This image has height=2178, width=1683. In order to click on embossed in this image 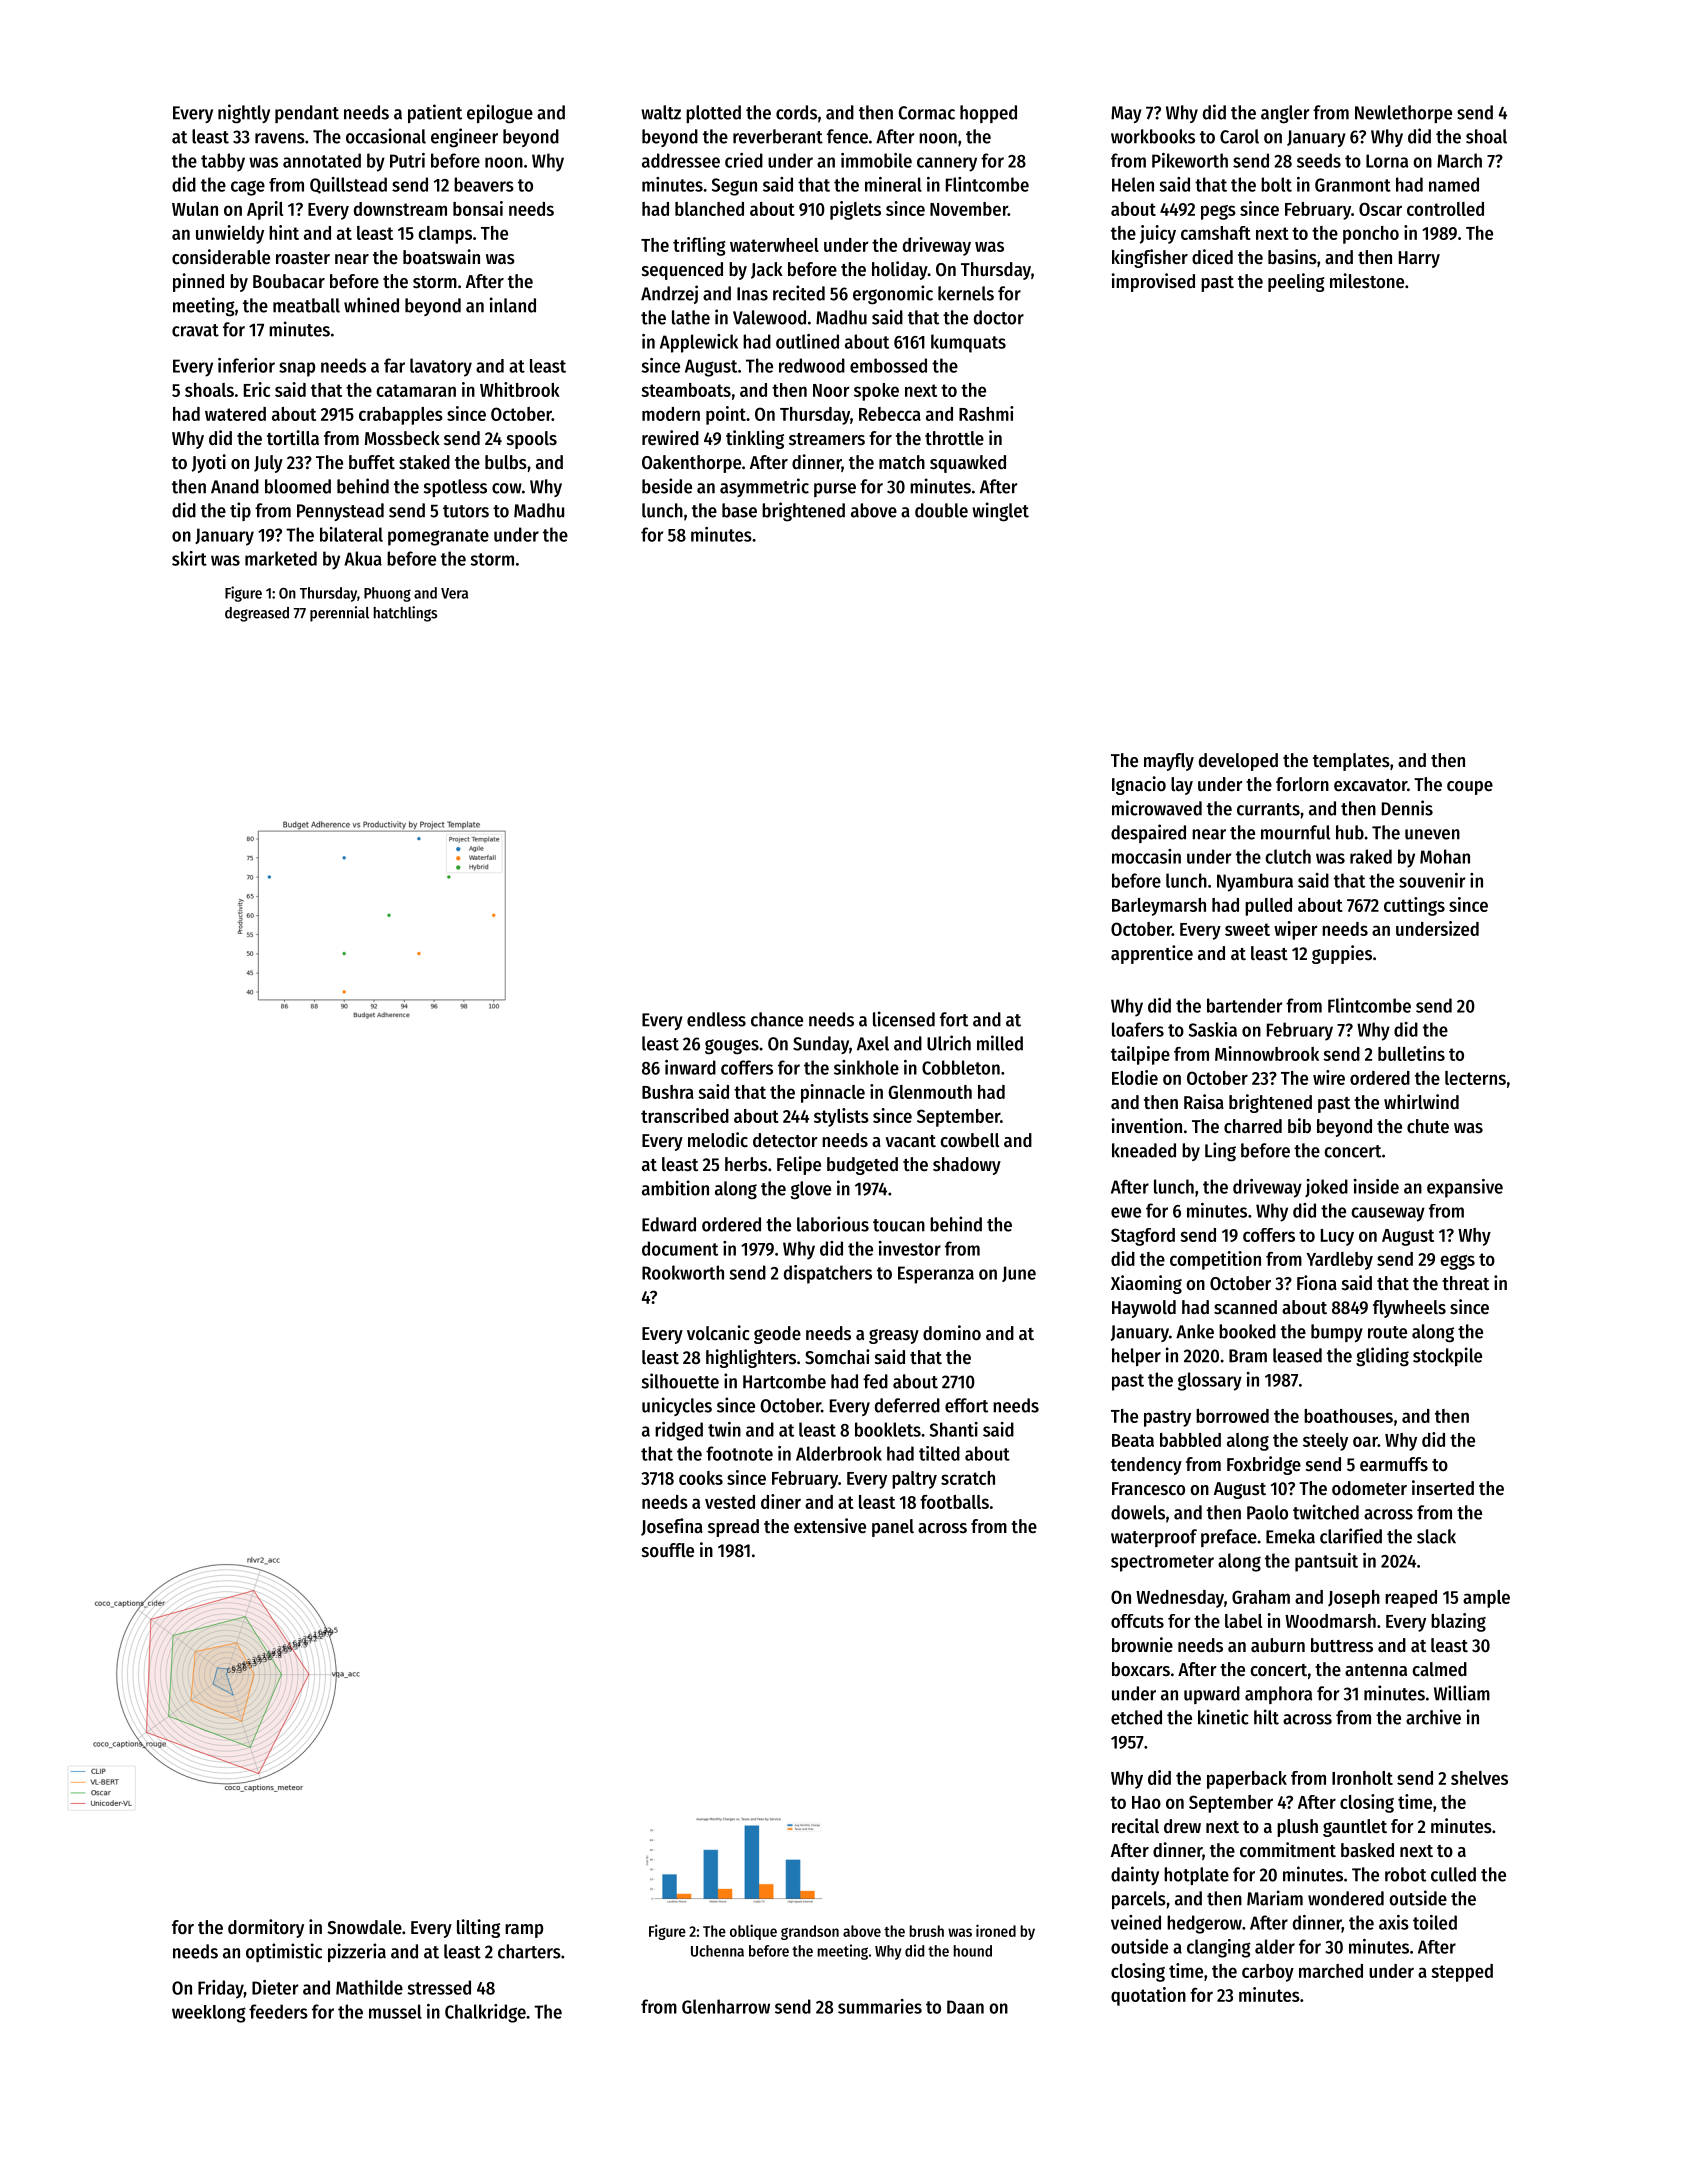, I will do `click(888, 365)`.
